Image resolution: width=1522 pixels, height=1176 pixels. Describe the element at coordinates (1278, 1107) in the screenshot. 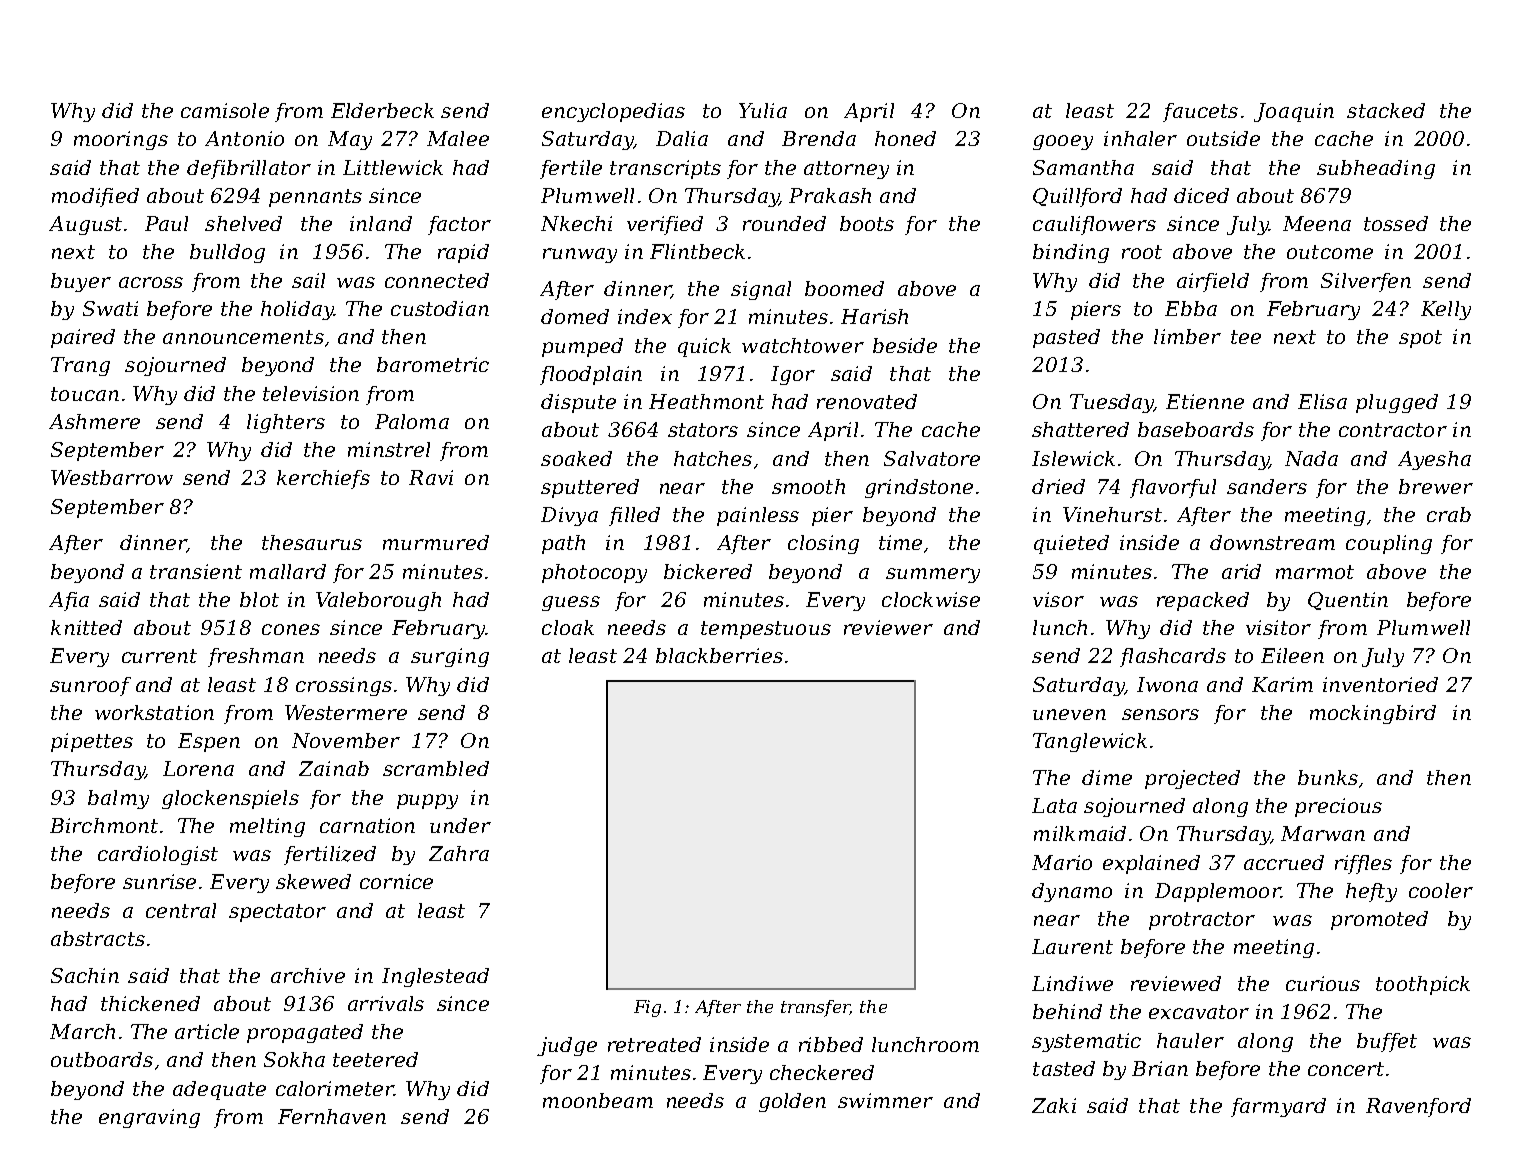

I see `farmyard` at that location.
